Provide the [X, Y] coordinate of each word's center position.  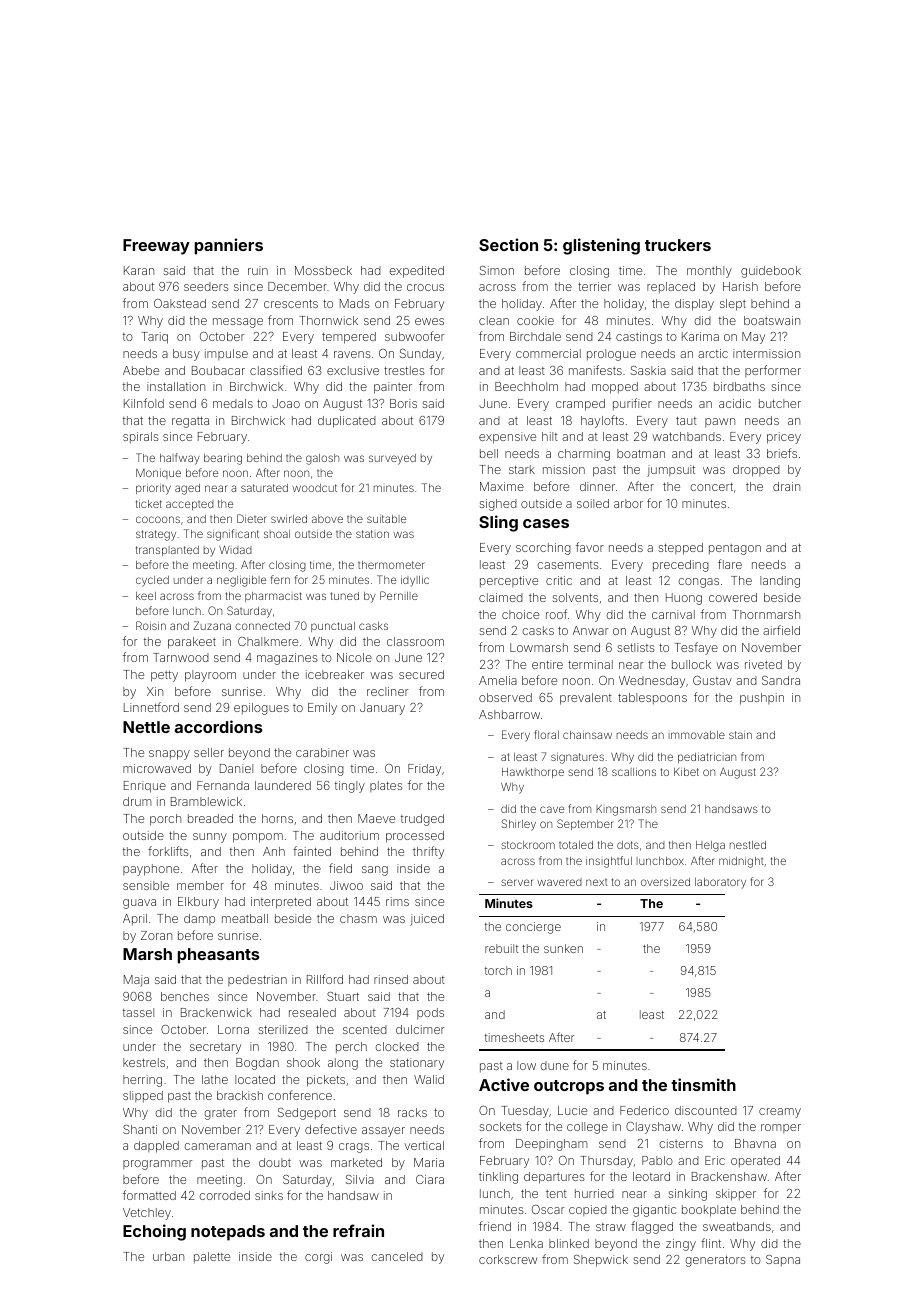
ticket [149, 504]
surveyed [392, 459]
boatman [641, 453]
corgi [318, 1258]
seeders [206, 286]
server [517, 882]
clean [494, 320]
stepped [680, 549]
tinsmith [703, 1084]
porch [165, 820]
